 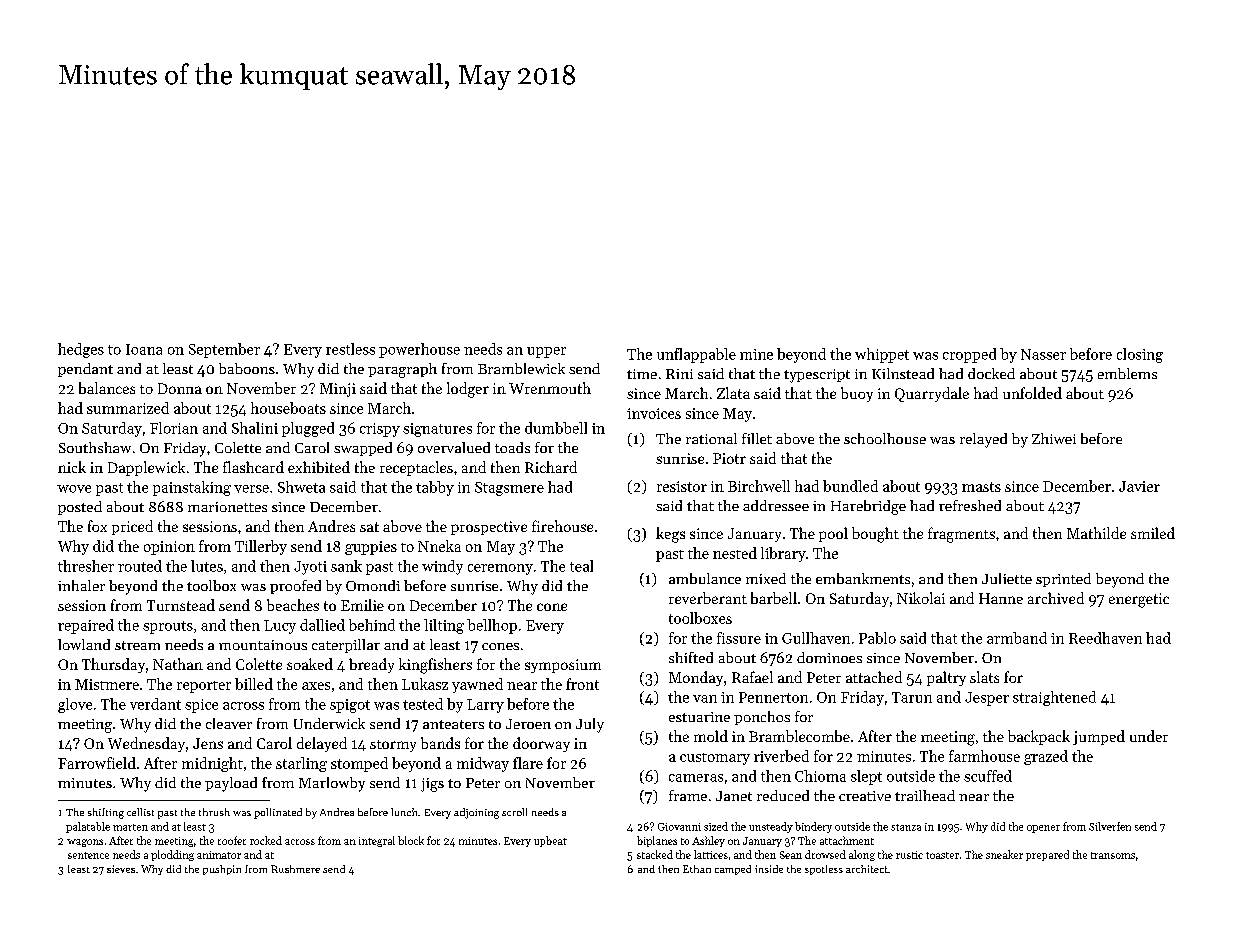 What do you see at coordinates (1001, 598) in the screenshot?
I see `Hanne` at bounding box center [1001, 598].
